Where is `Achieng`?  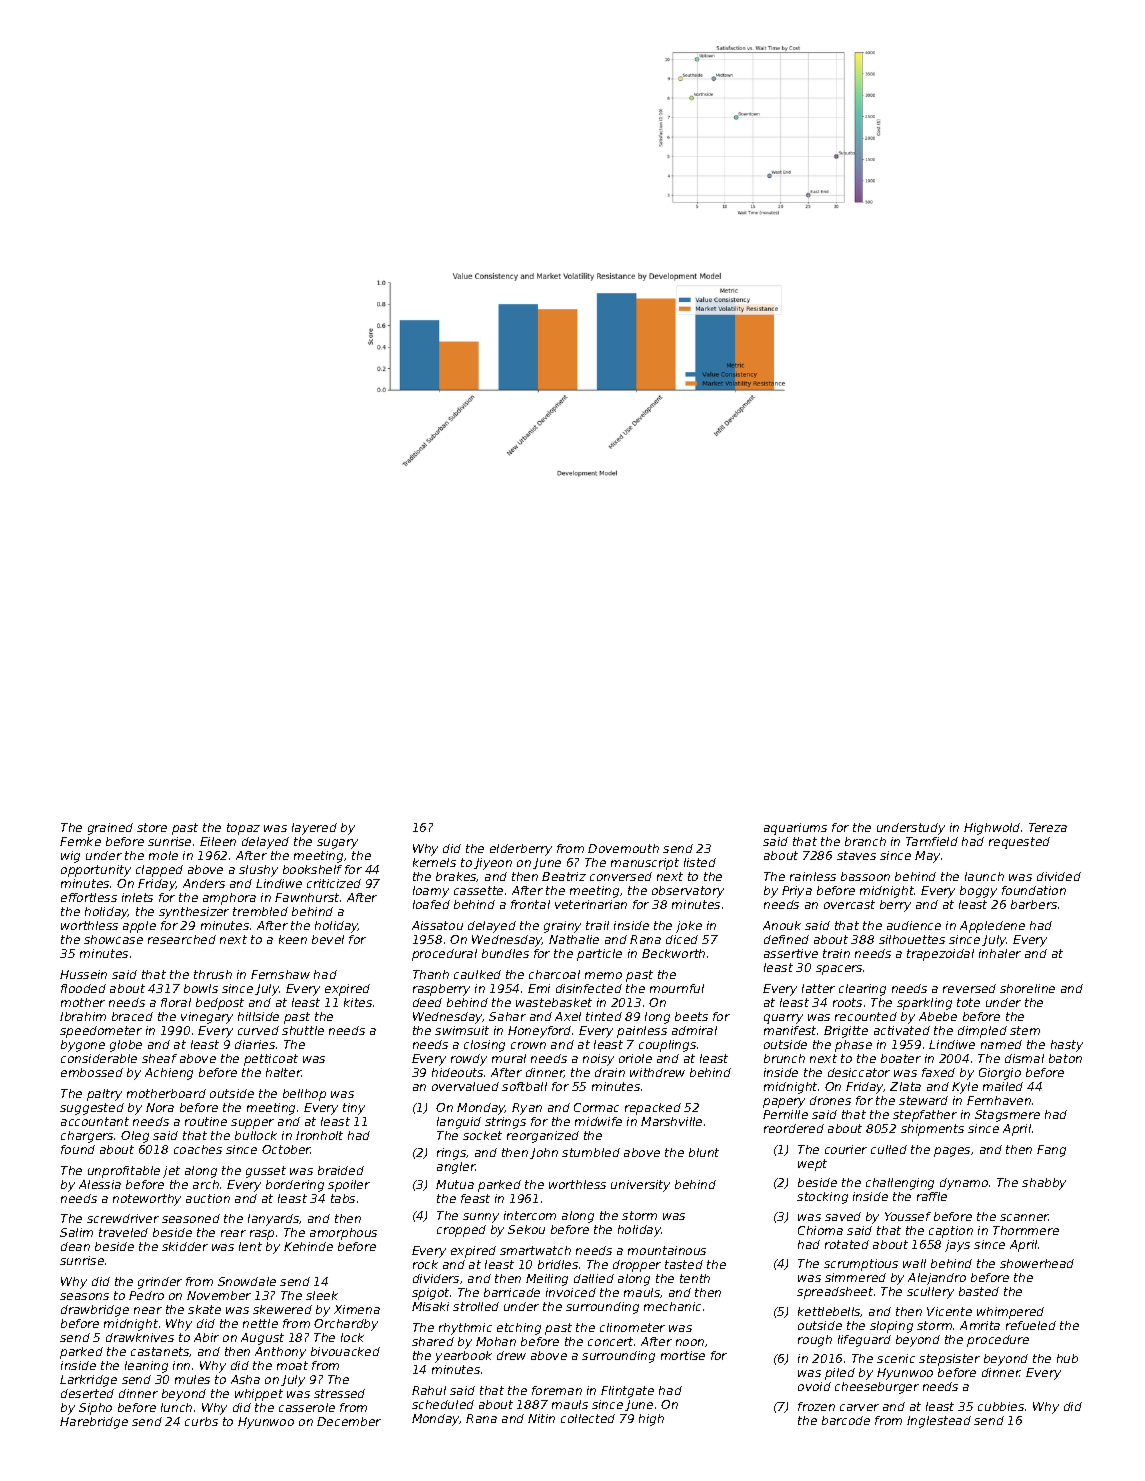
Achieng is located at coordinates (169, 1074).
